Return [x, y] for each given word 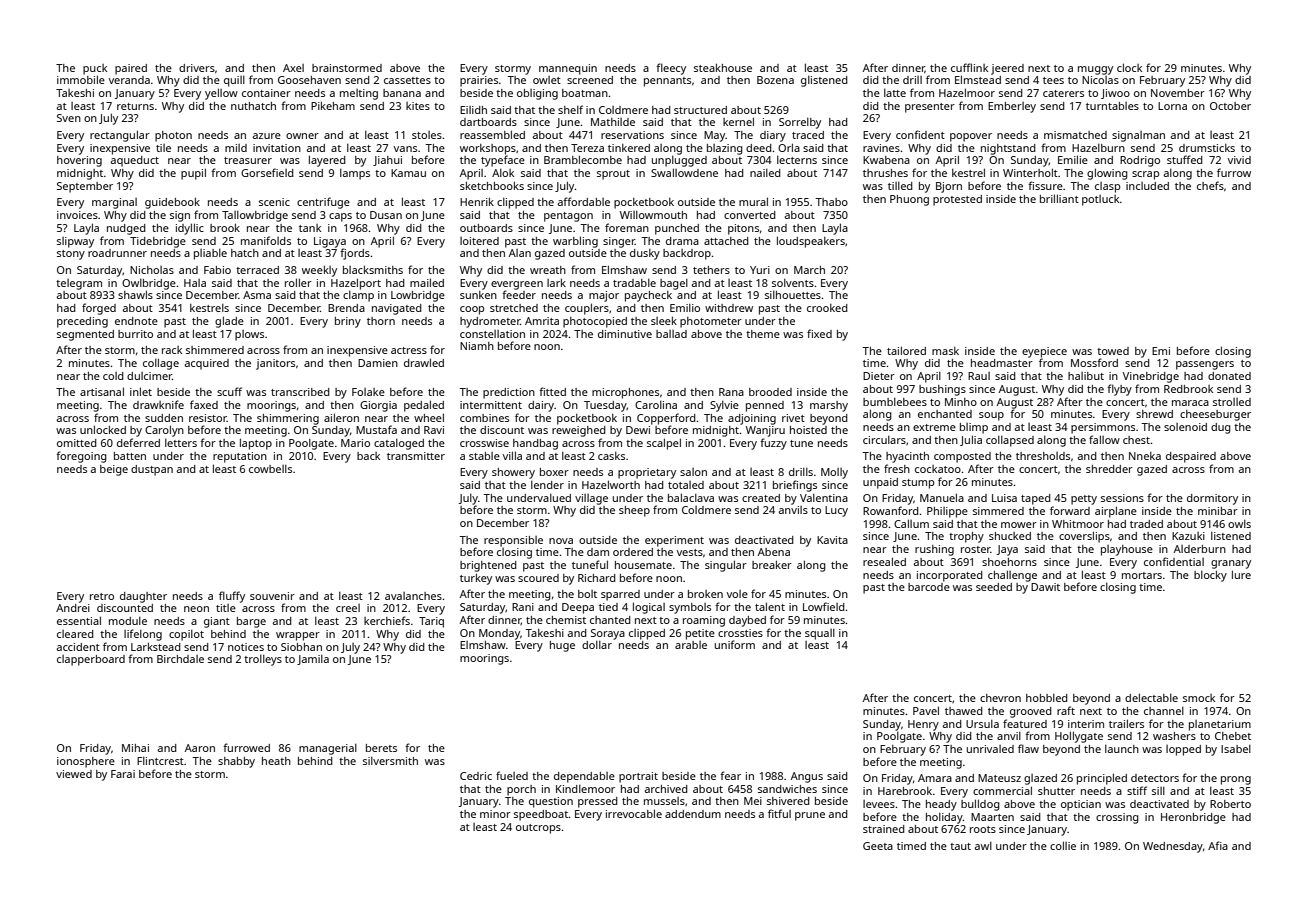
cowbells [270, 468]
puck [95, 69]
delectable [1151, 697]
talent [770, 606]
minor [495, 814]
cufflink [969, 67]
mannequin [568, 69]
